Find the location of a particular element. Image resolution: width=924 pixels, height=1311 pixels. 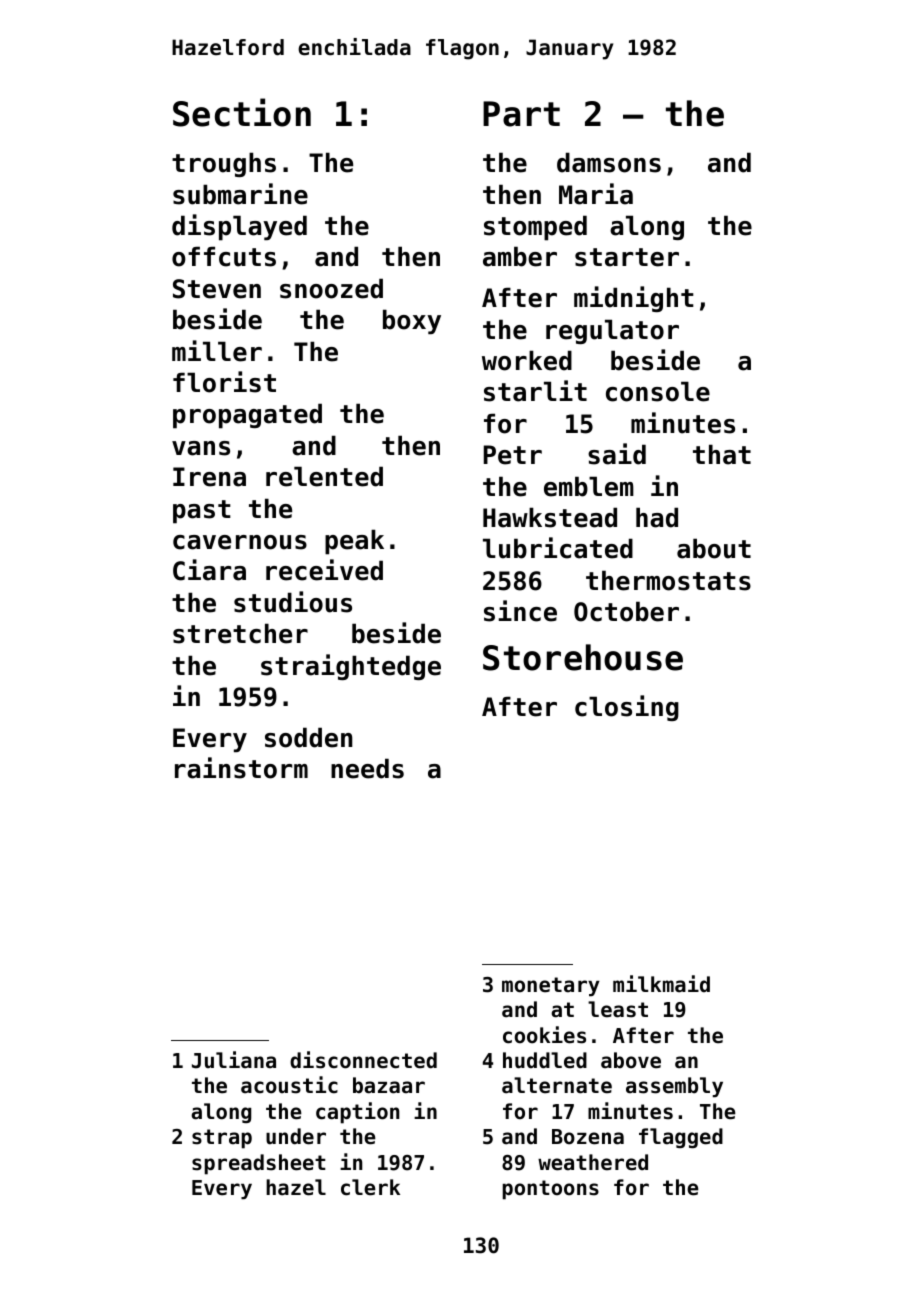

spreadsheet is located at coordinates (259, 1164).
